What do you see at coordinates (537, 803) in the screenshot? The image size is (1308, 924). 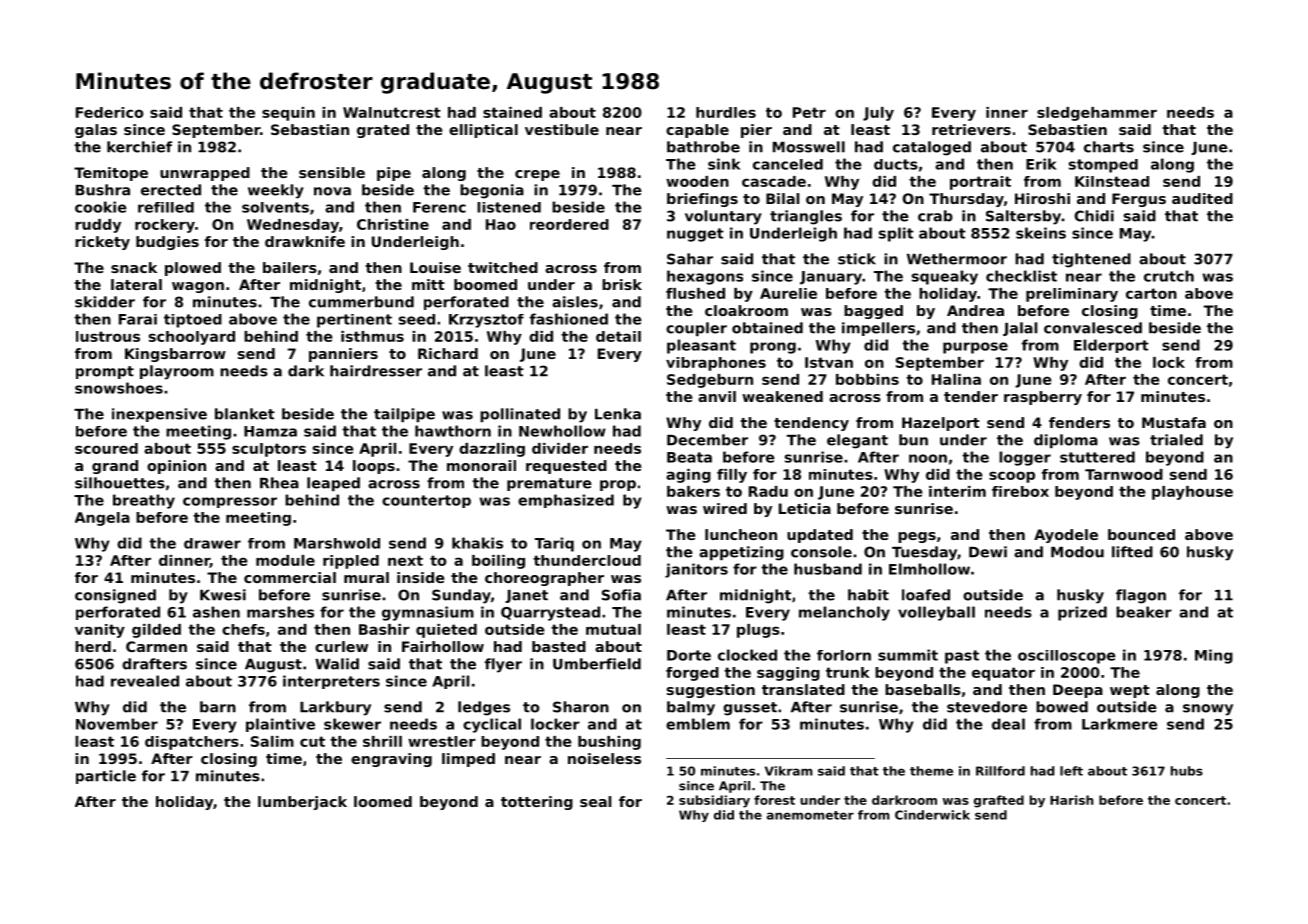 I see `tottering` at bounding box center [537, 803].
